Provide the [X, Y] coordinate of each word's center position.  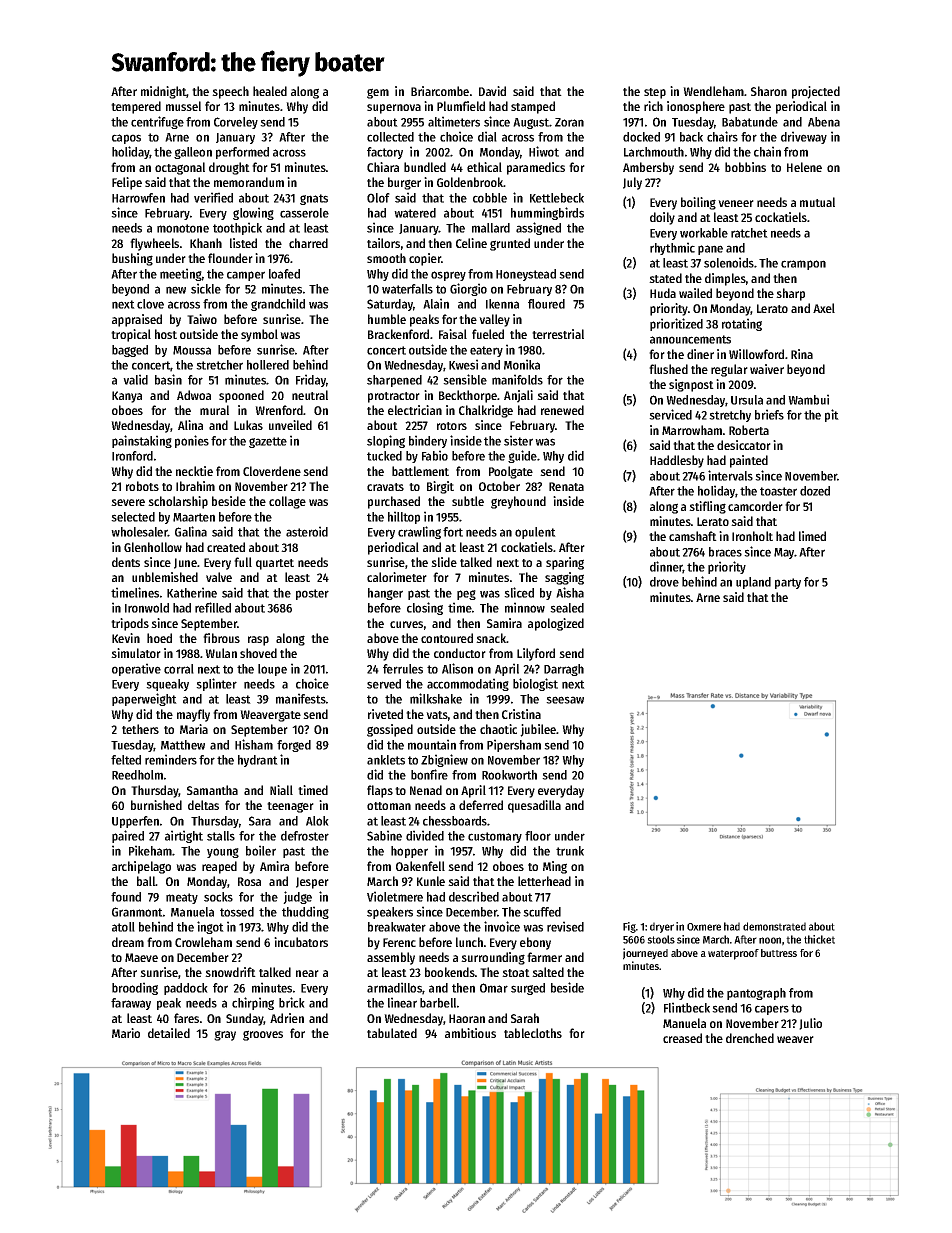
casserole [304, 213]
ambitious [470, 1033]
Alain [436, 303]
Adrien [287, 1018]
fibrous [221, 638]
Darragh [564, 670]
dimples [725, 279]
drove [664, 582]
